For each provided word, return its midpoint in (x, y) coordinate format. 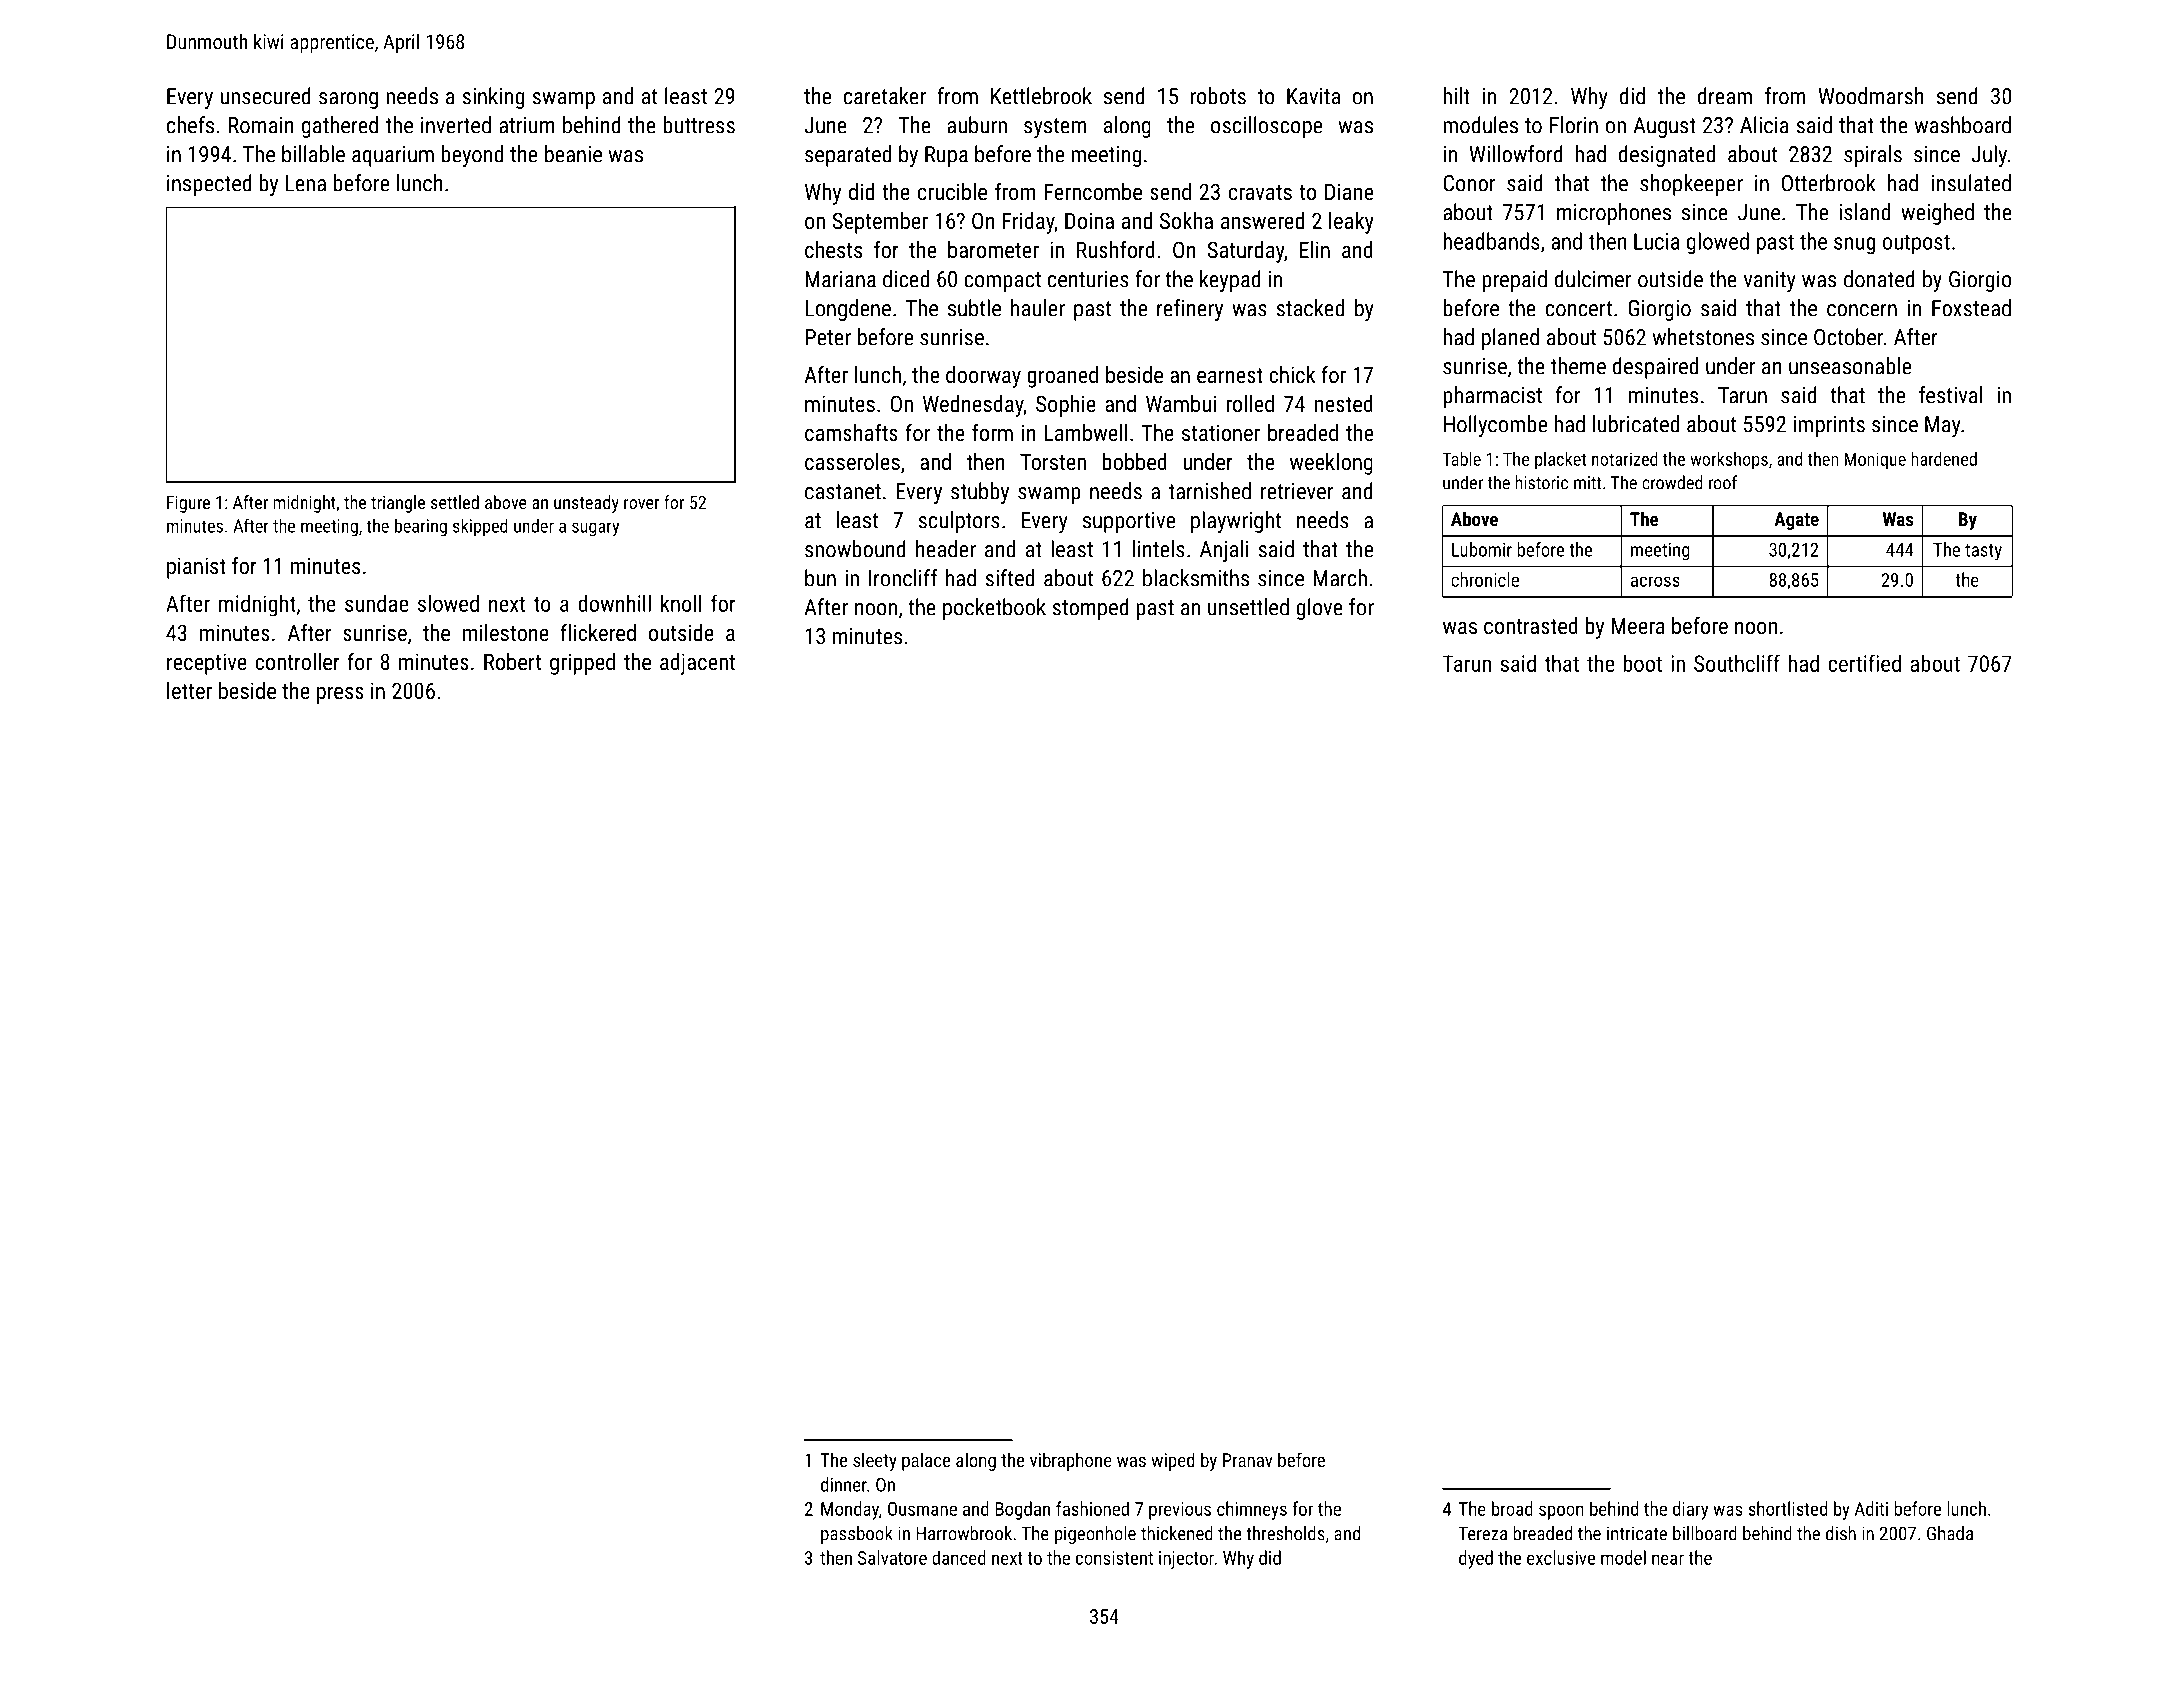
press (340, 695)
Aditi (1871, 1508)
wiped (1172, 1461)
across (1655, 581)
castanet (843, 492)
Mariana (840, 279)
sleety (875, 1461)
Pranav (1248, 1460)
